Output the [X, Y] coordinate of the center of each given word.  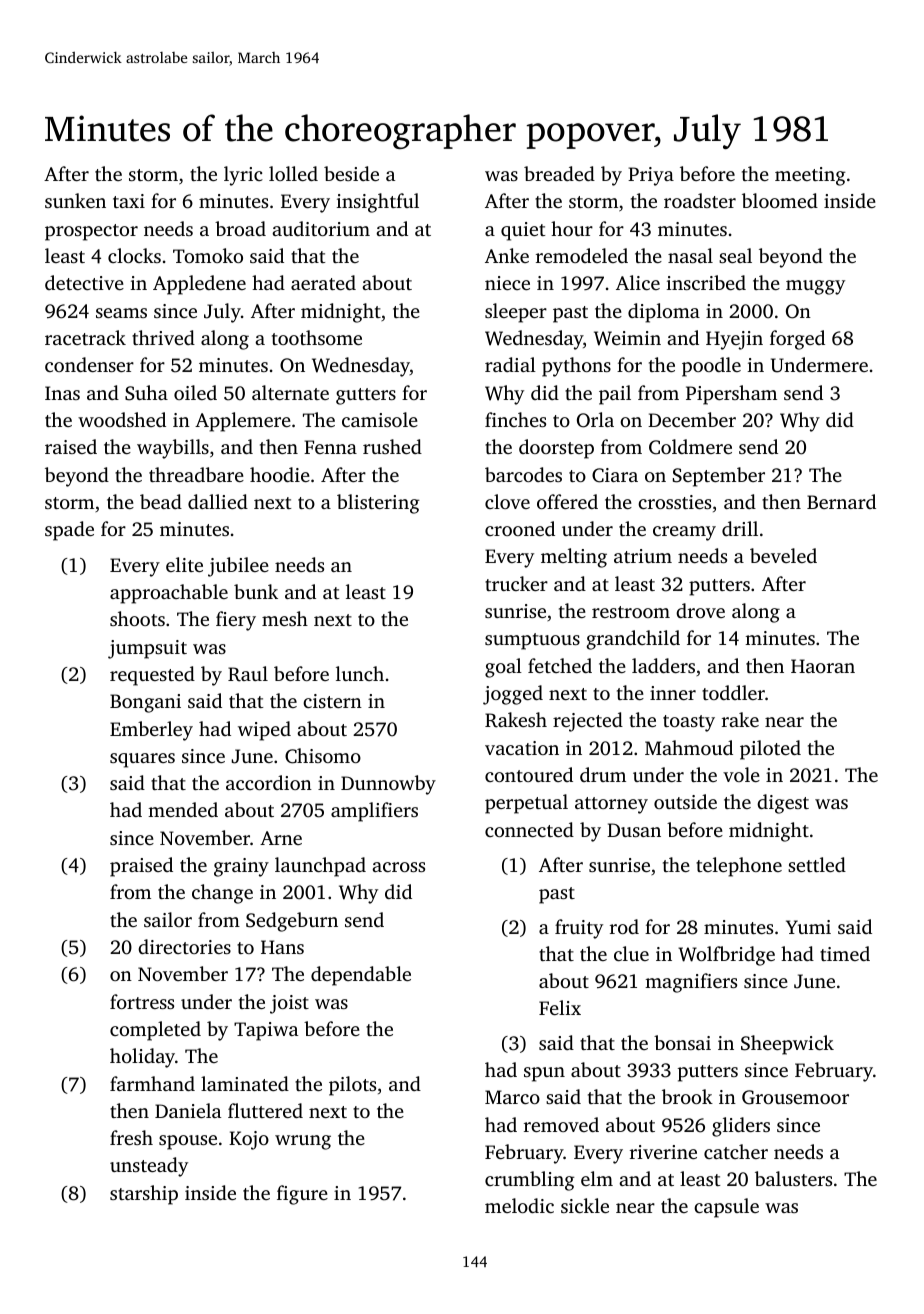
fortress [142, 1001]
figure [302, 1195]
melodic [519, 1205]
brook [687, 1096]
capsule [726, 1208]
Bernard [841, 501]
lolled [293, 173]
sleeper [516, 313]
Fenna [330, 447]
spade [69, 531]
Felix [560, 1007]
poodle [711, 367]
